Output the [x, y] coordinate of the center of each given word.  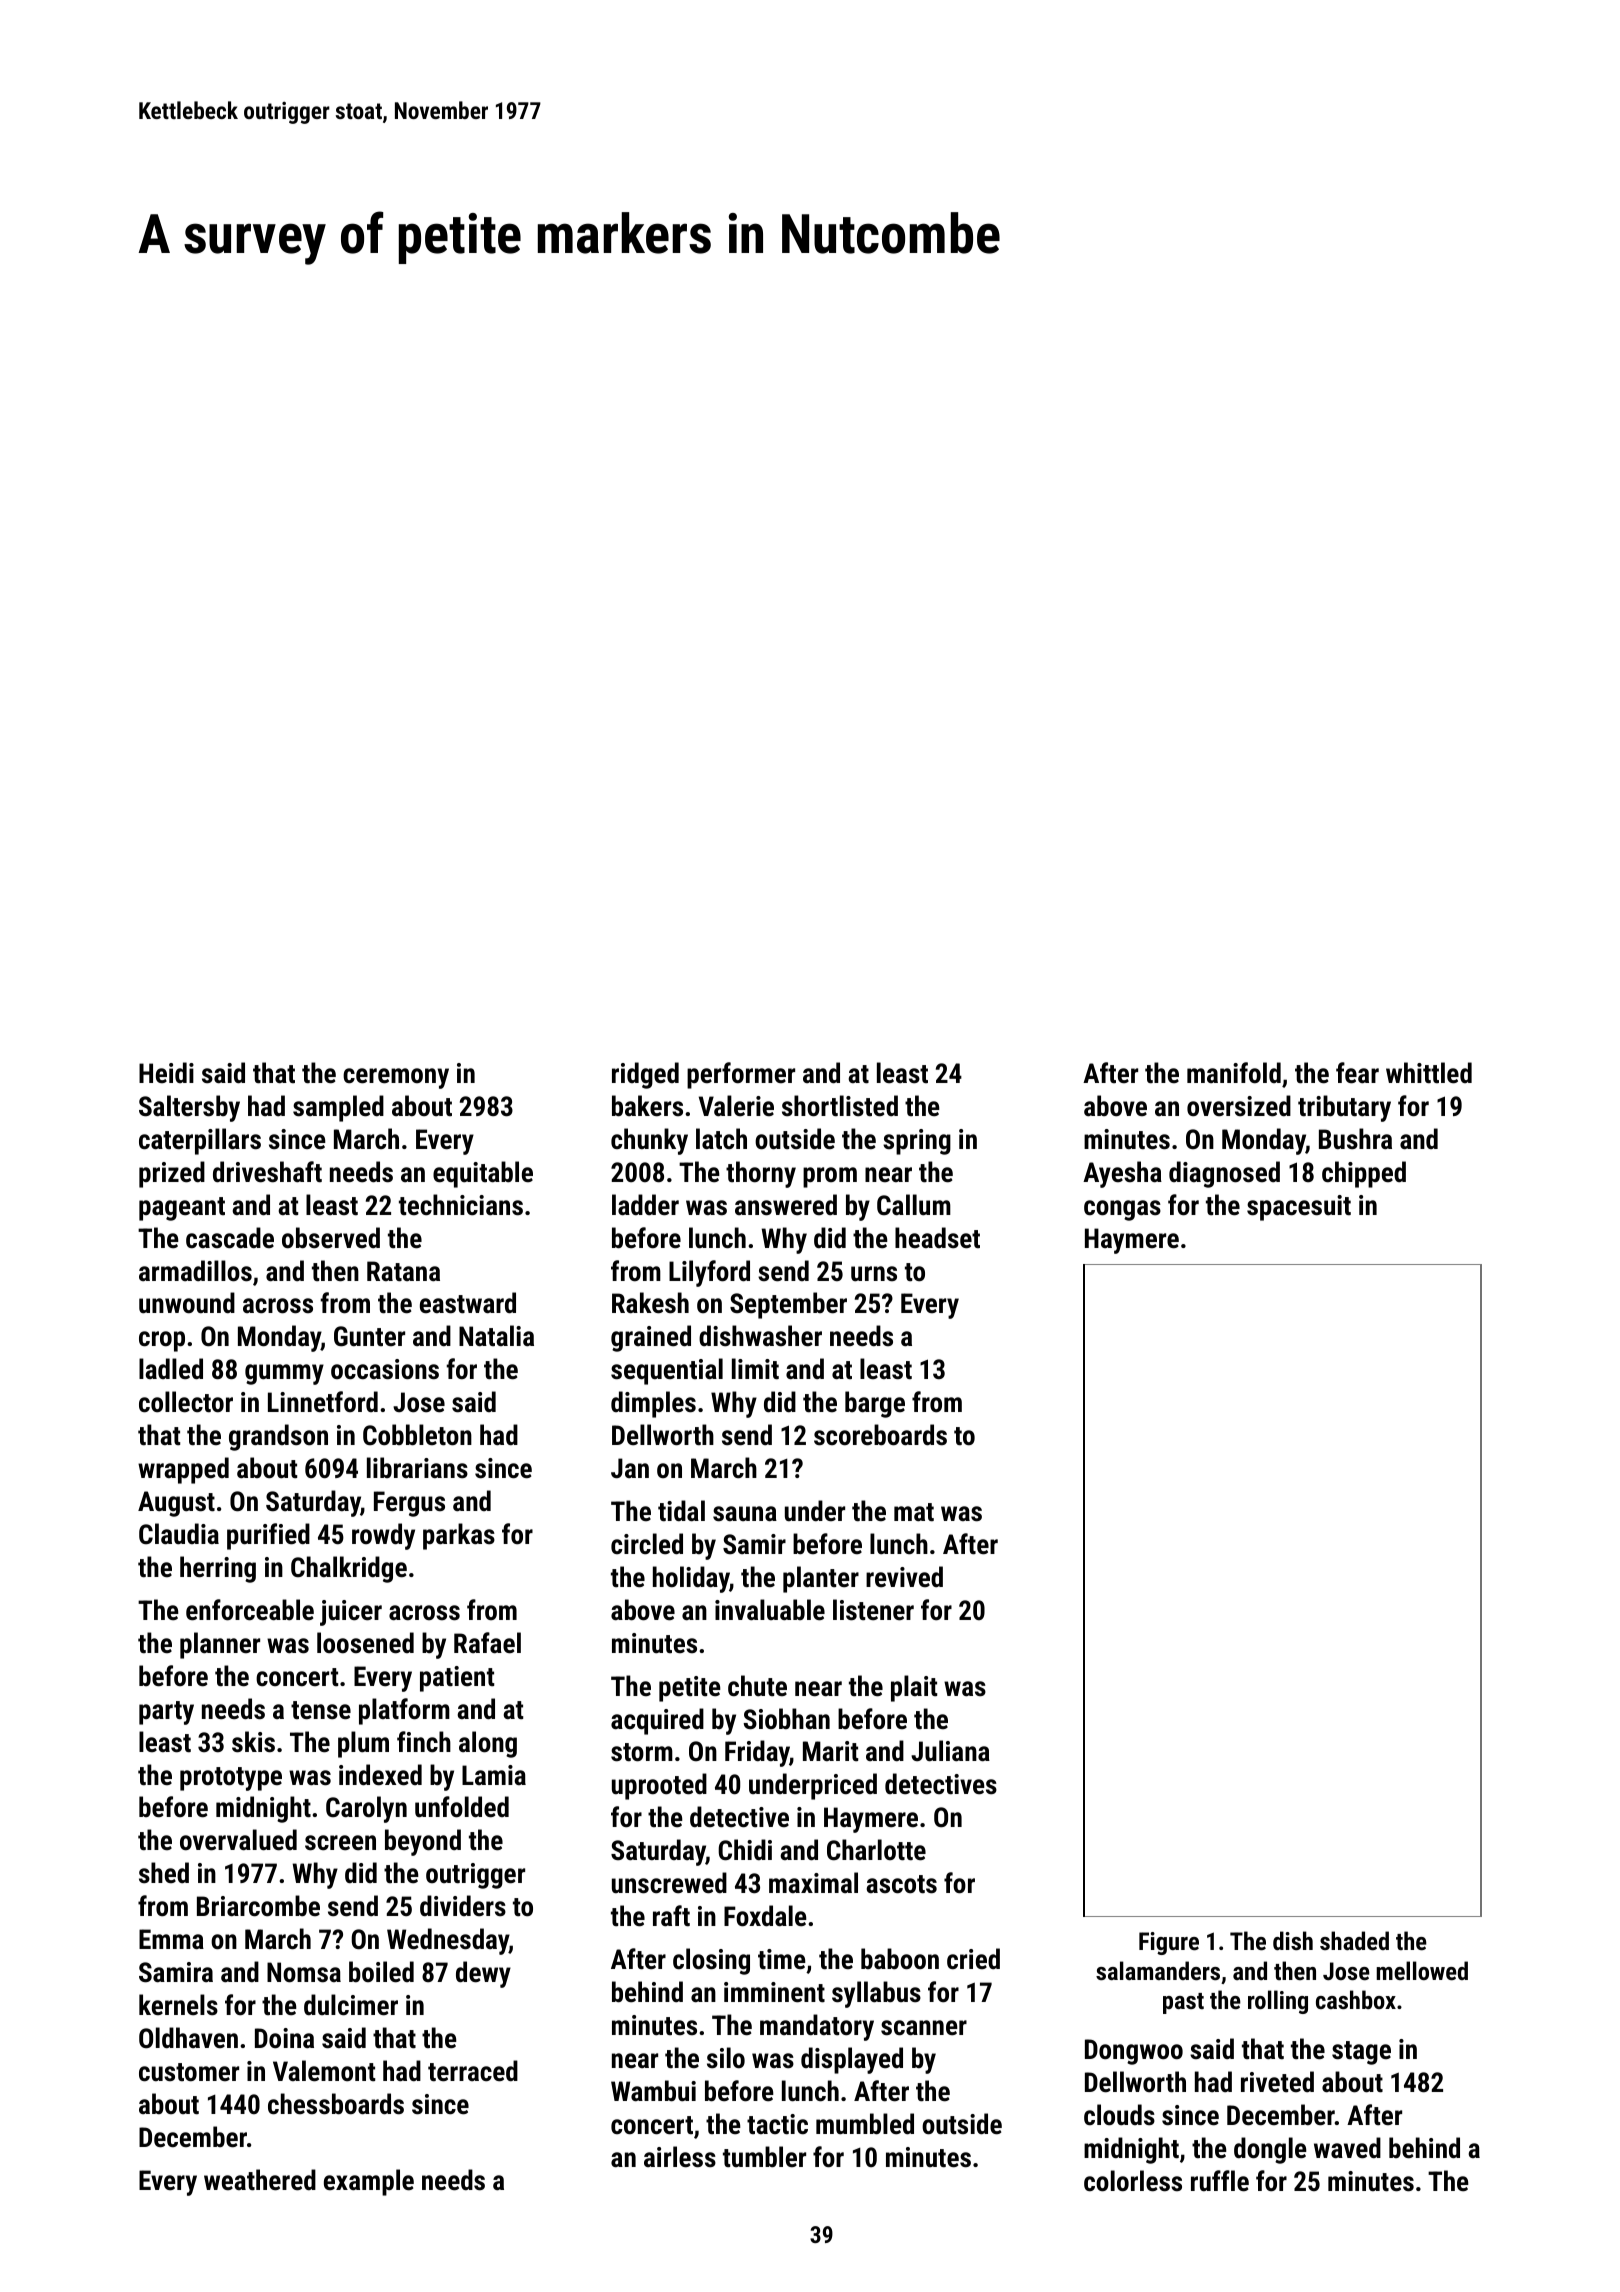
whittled [1429, 1073]
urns [874, 1274]
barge [875, 1404]
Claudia [179, 1534]
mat [914, 1512]
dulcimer [351, 2005]
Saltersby [189, 1108]
